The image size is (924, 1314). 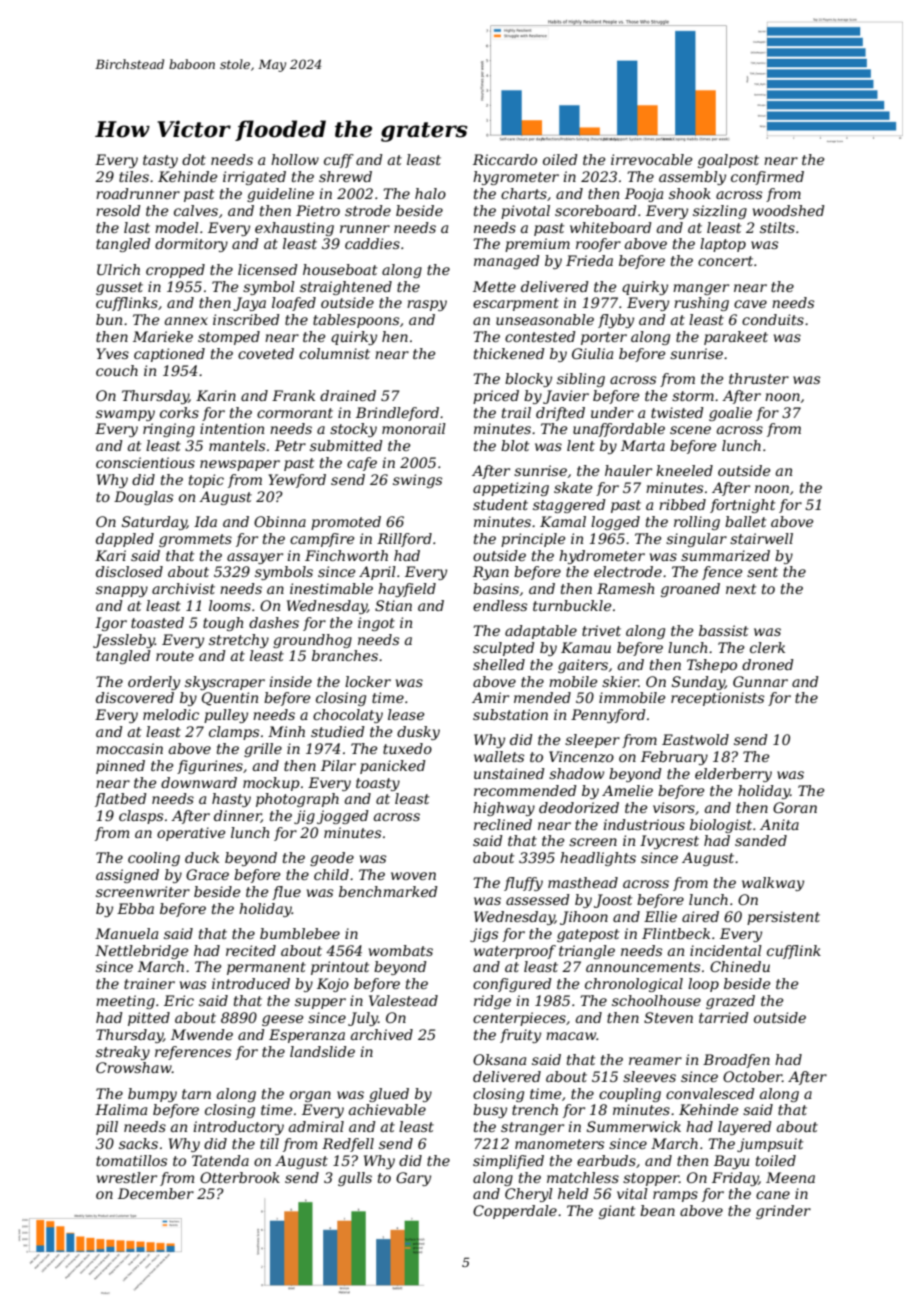 I want to click on gaiters, so click(x=583, y=666).
